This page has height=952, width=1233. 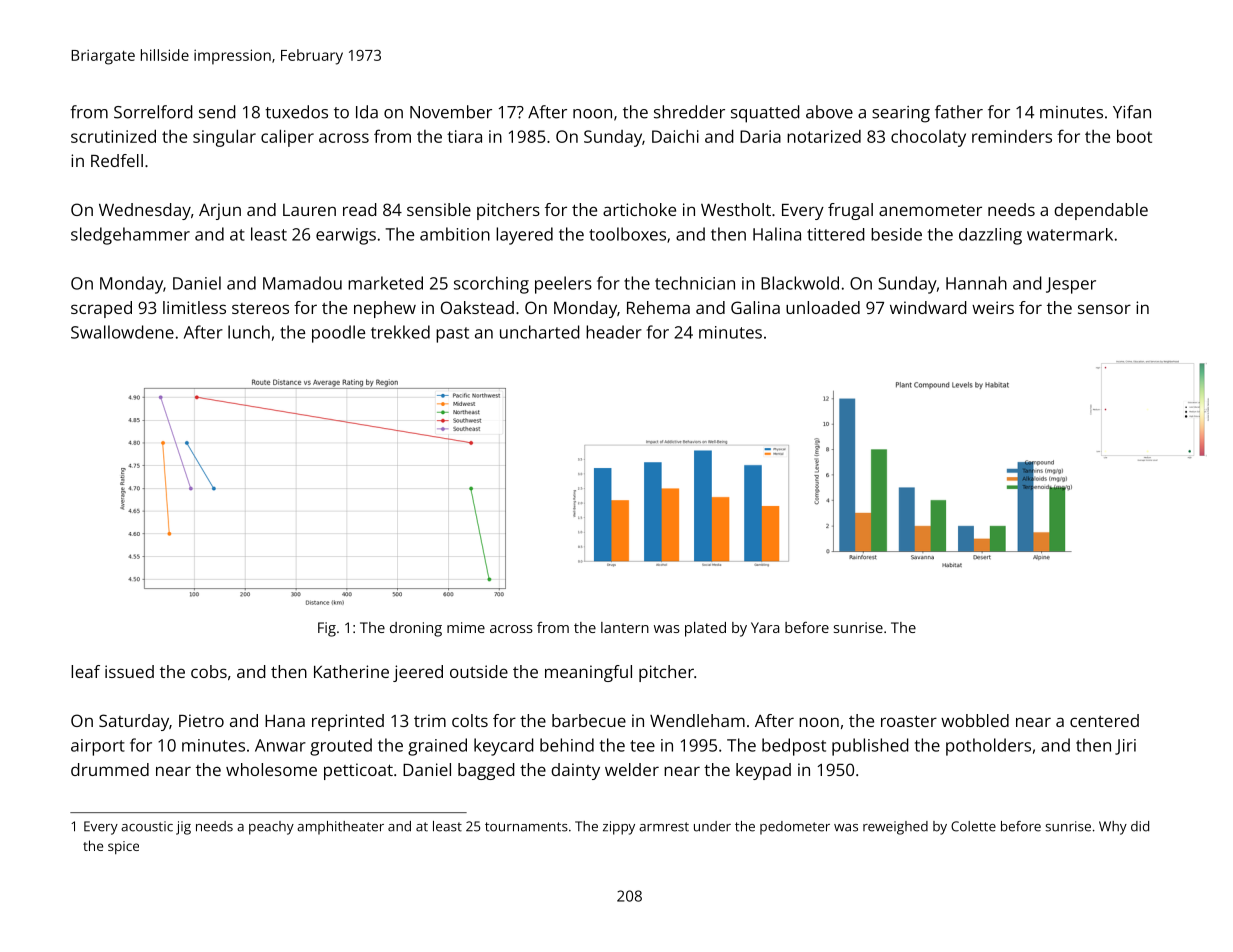 I want to click on above, so click(x=829, y=112).
